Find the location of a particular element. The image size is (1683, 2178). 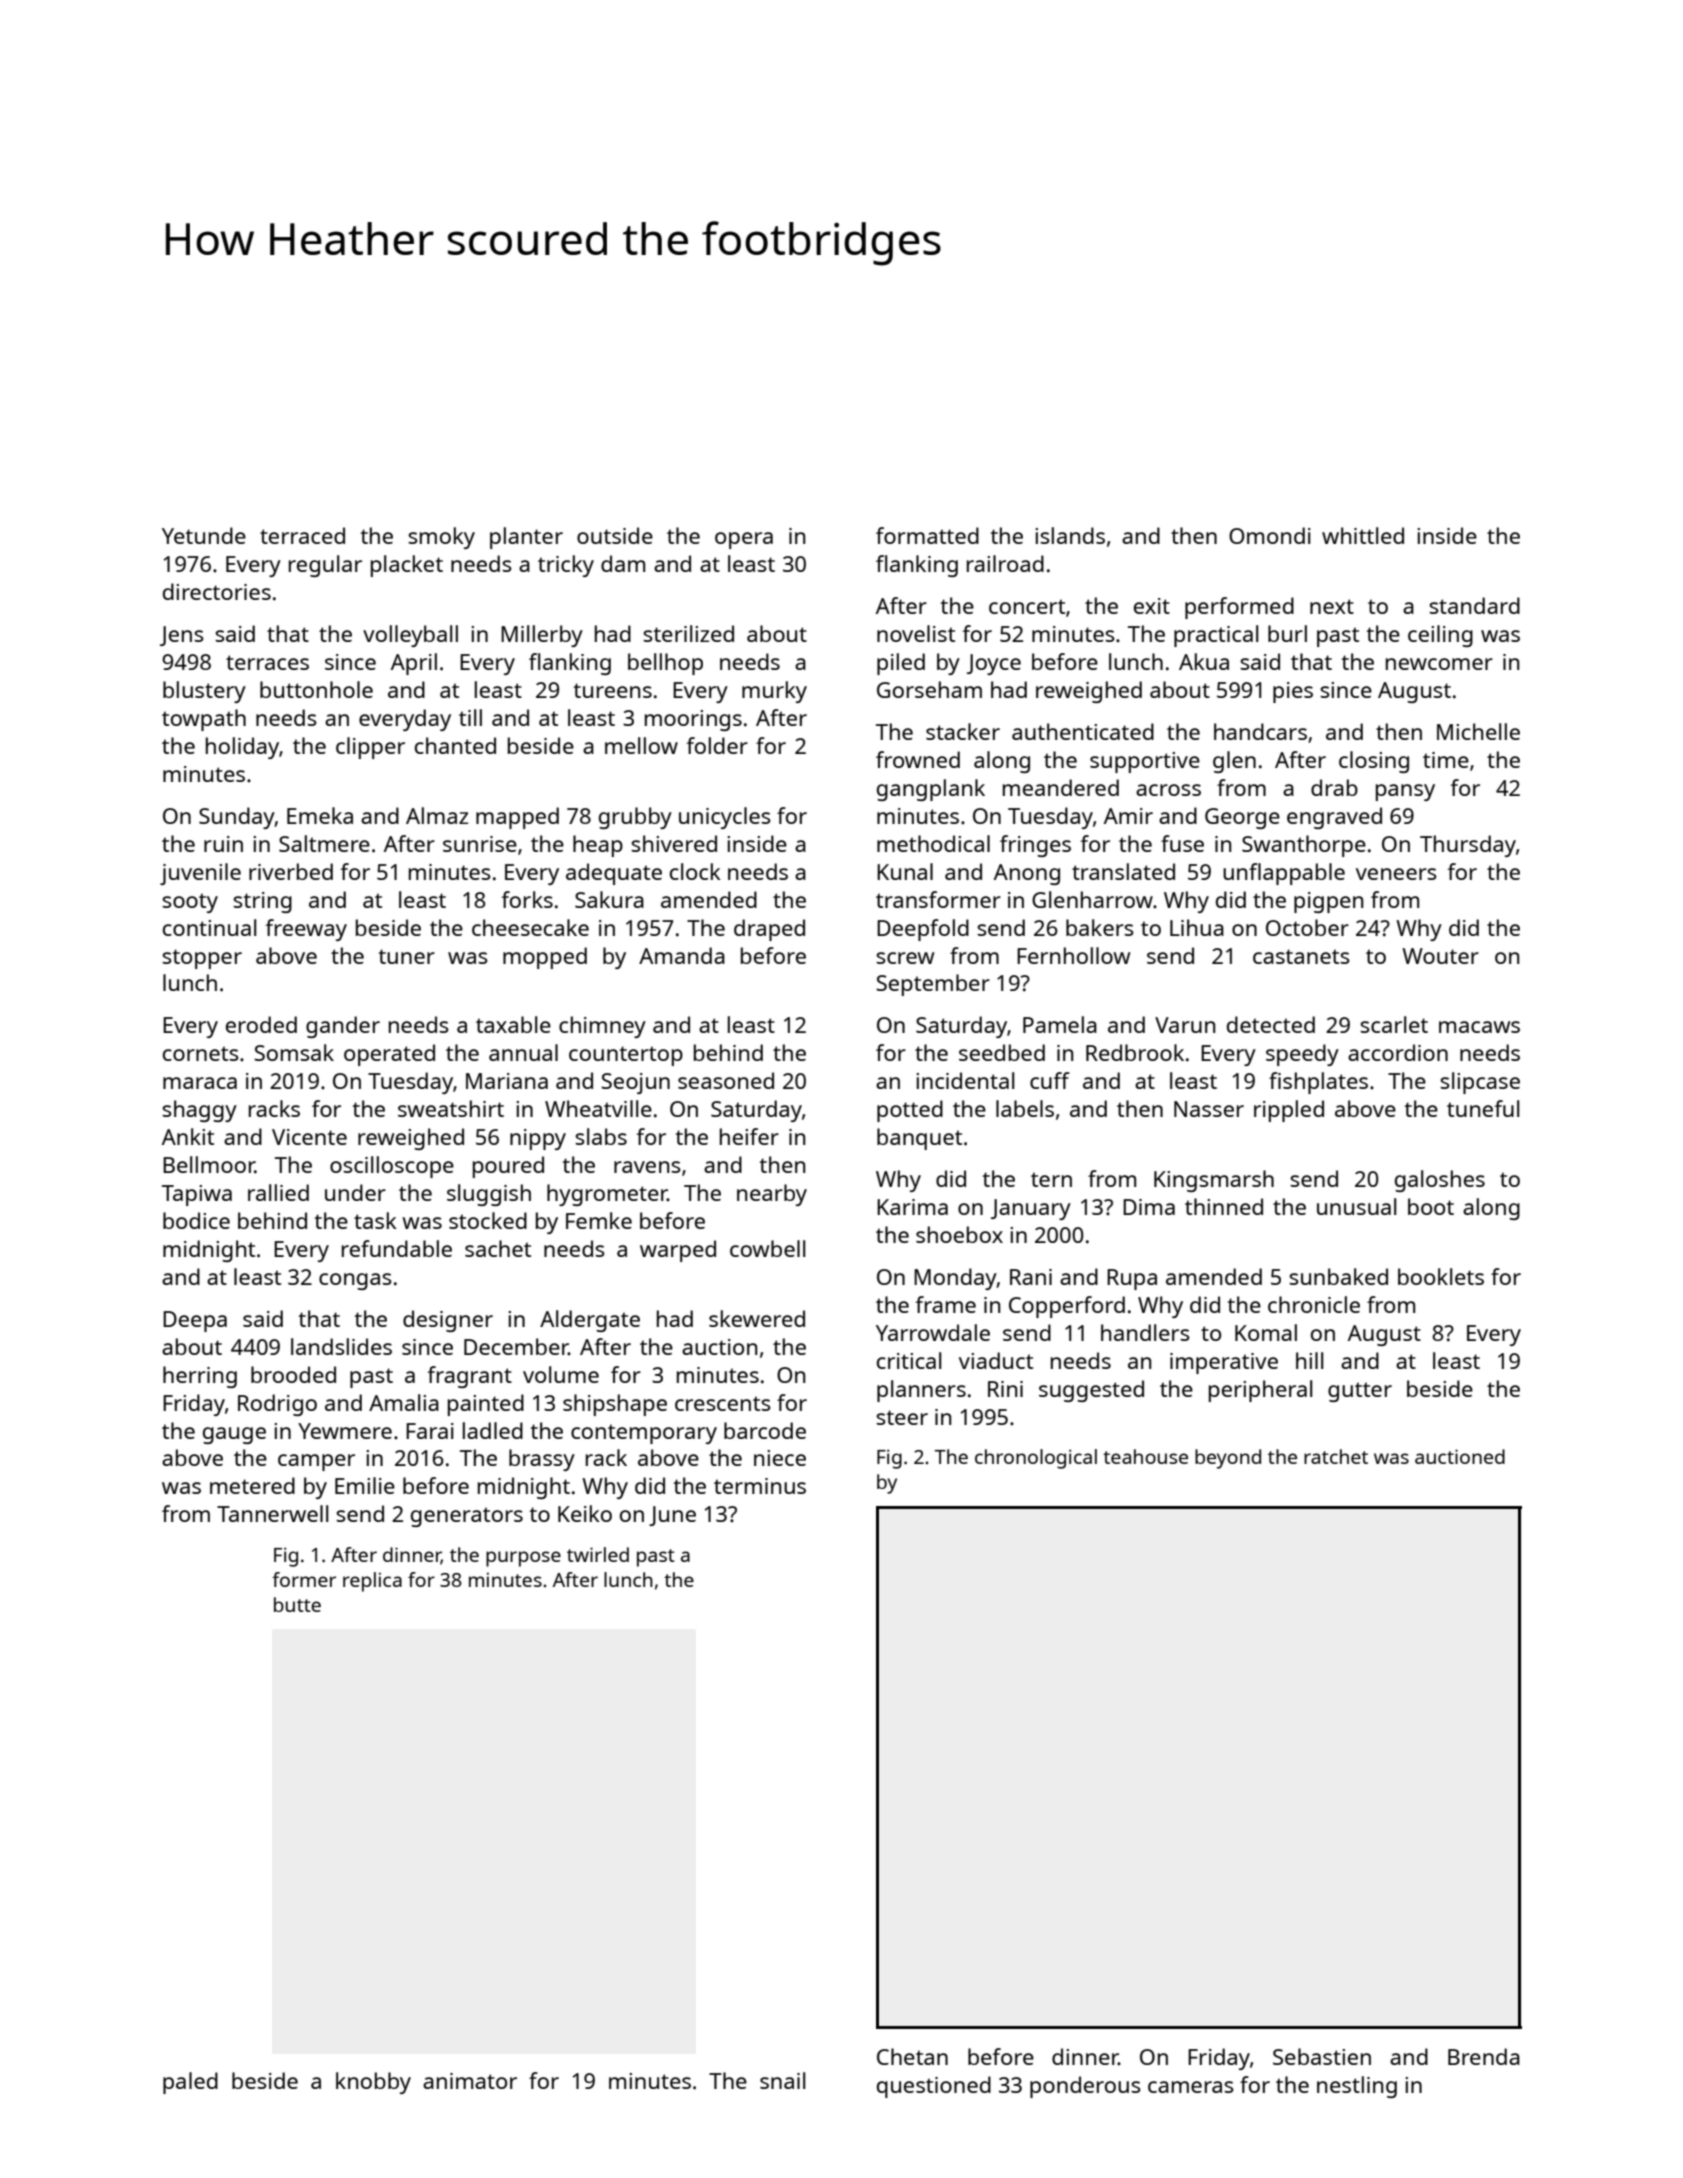

twirled is located at coordinates (598, 1554).
